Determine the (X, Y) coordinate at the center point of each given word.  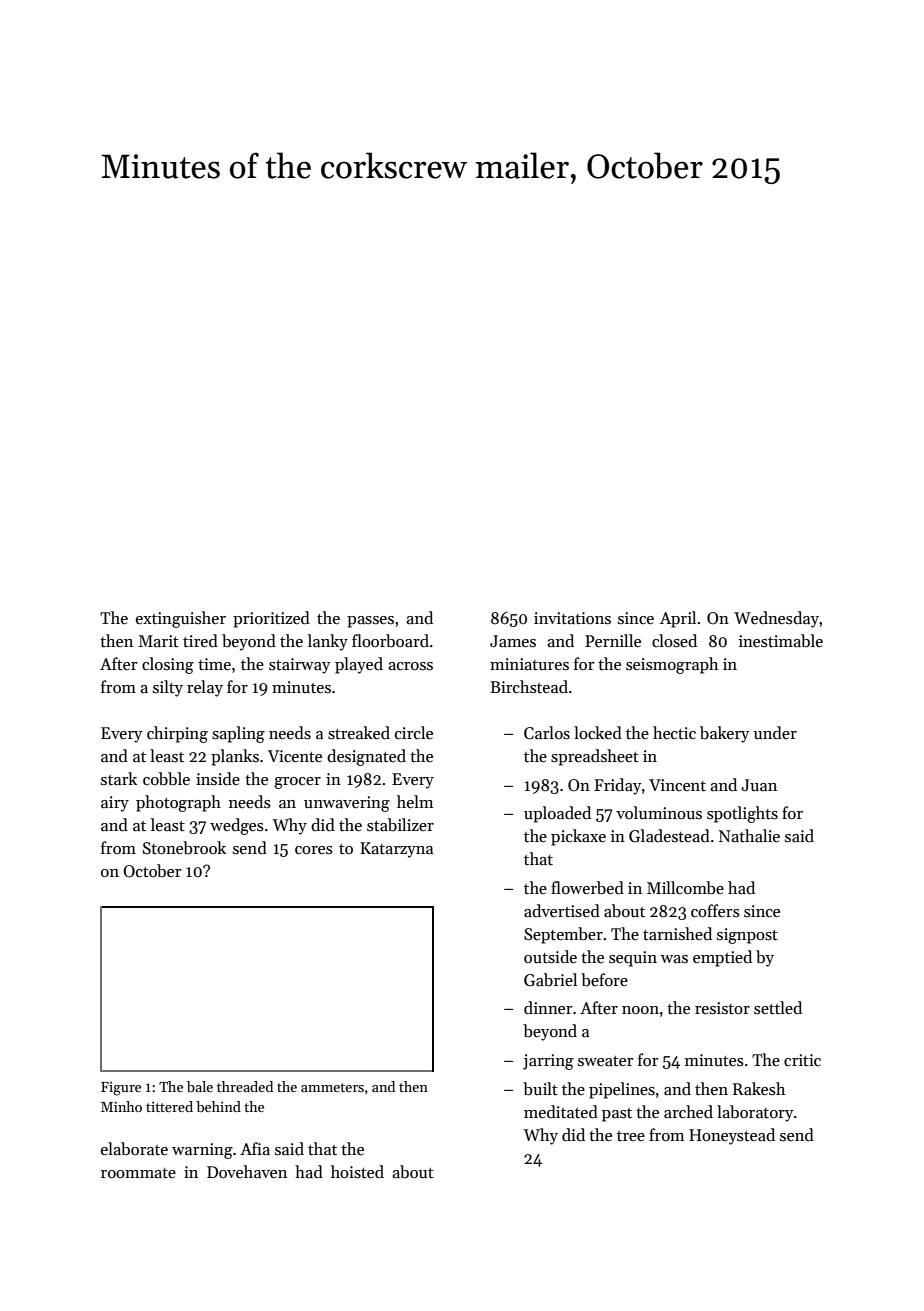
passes (370, 622)
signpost (747, 936)
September (563, 935)
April (678, 619)
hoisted (357, 1172)
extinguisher (181, 619)
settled (778, 1008)
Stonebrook (184, 848)
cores (314, 850)
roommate (138, 1173)
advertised (562, 911)
